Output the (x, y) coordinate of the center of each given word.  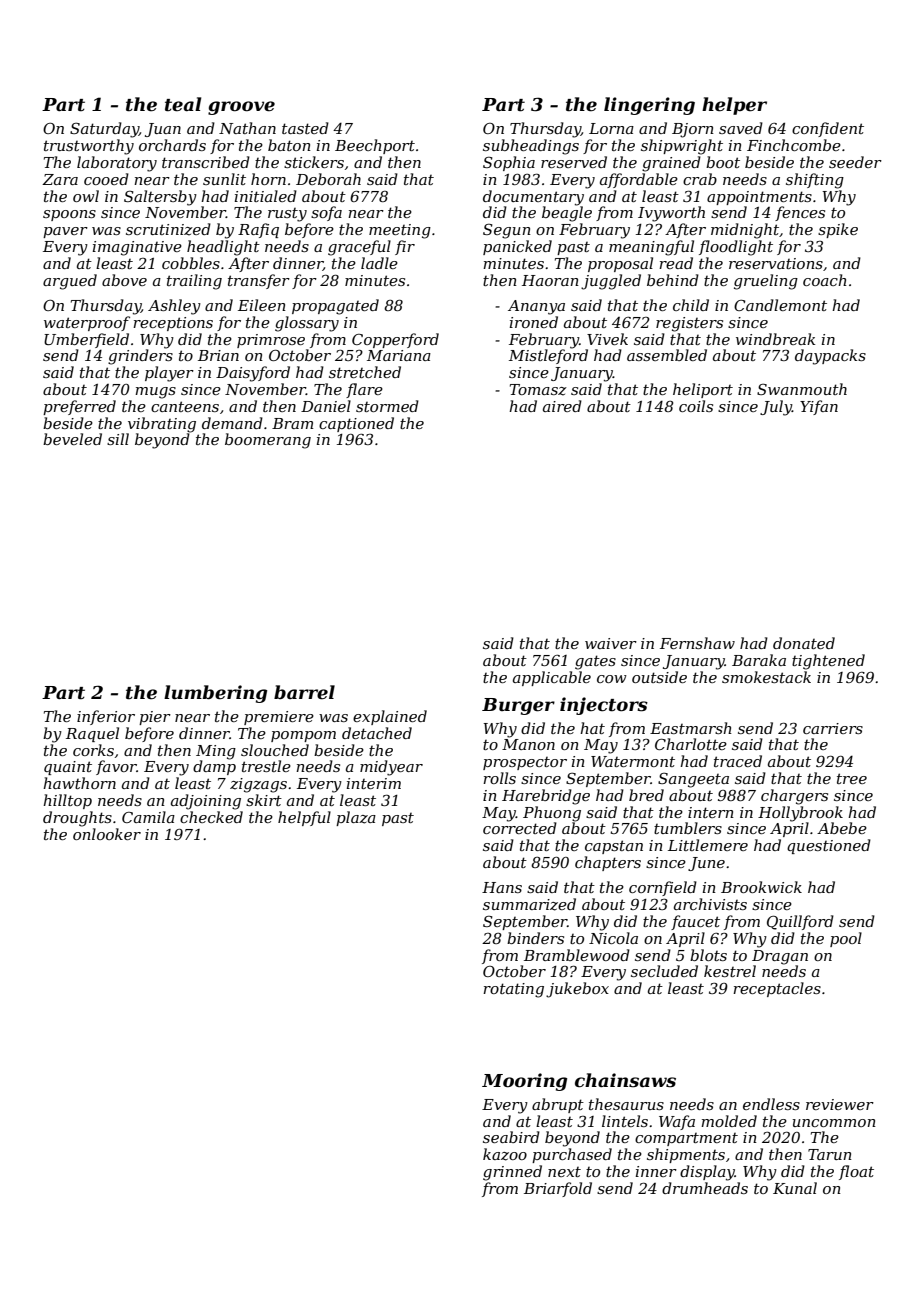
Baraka (759, 660)
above (124, 280)
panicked (517, 247)
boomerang (268, 441)
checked (211, 817)
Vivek (607, 339)
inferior (106, 717)
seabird (511, 1137)
